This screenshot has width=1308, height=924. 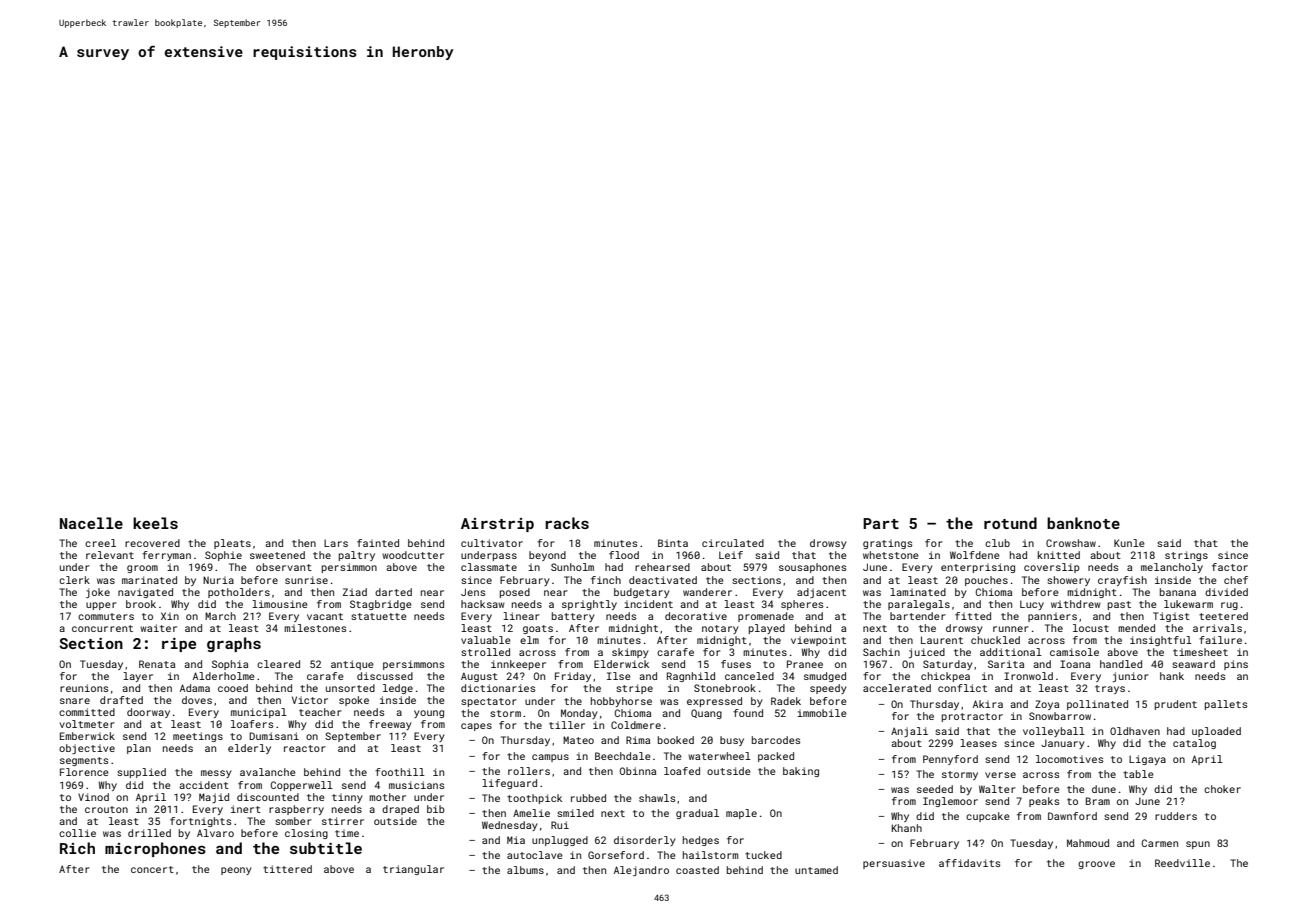 What do you see at coordinates (673, 543) in the screenshot?
I see `Binta` at bounding box center [673, 543].
